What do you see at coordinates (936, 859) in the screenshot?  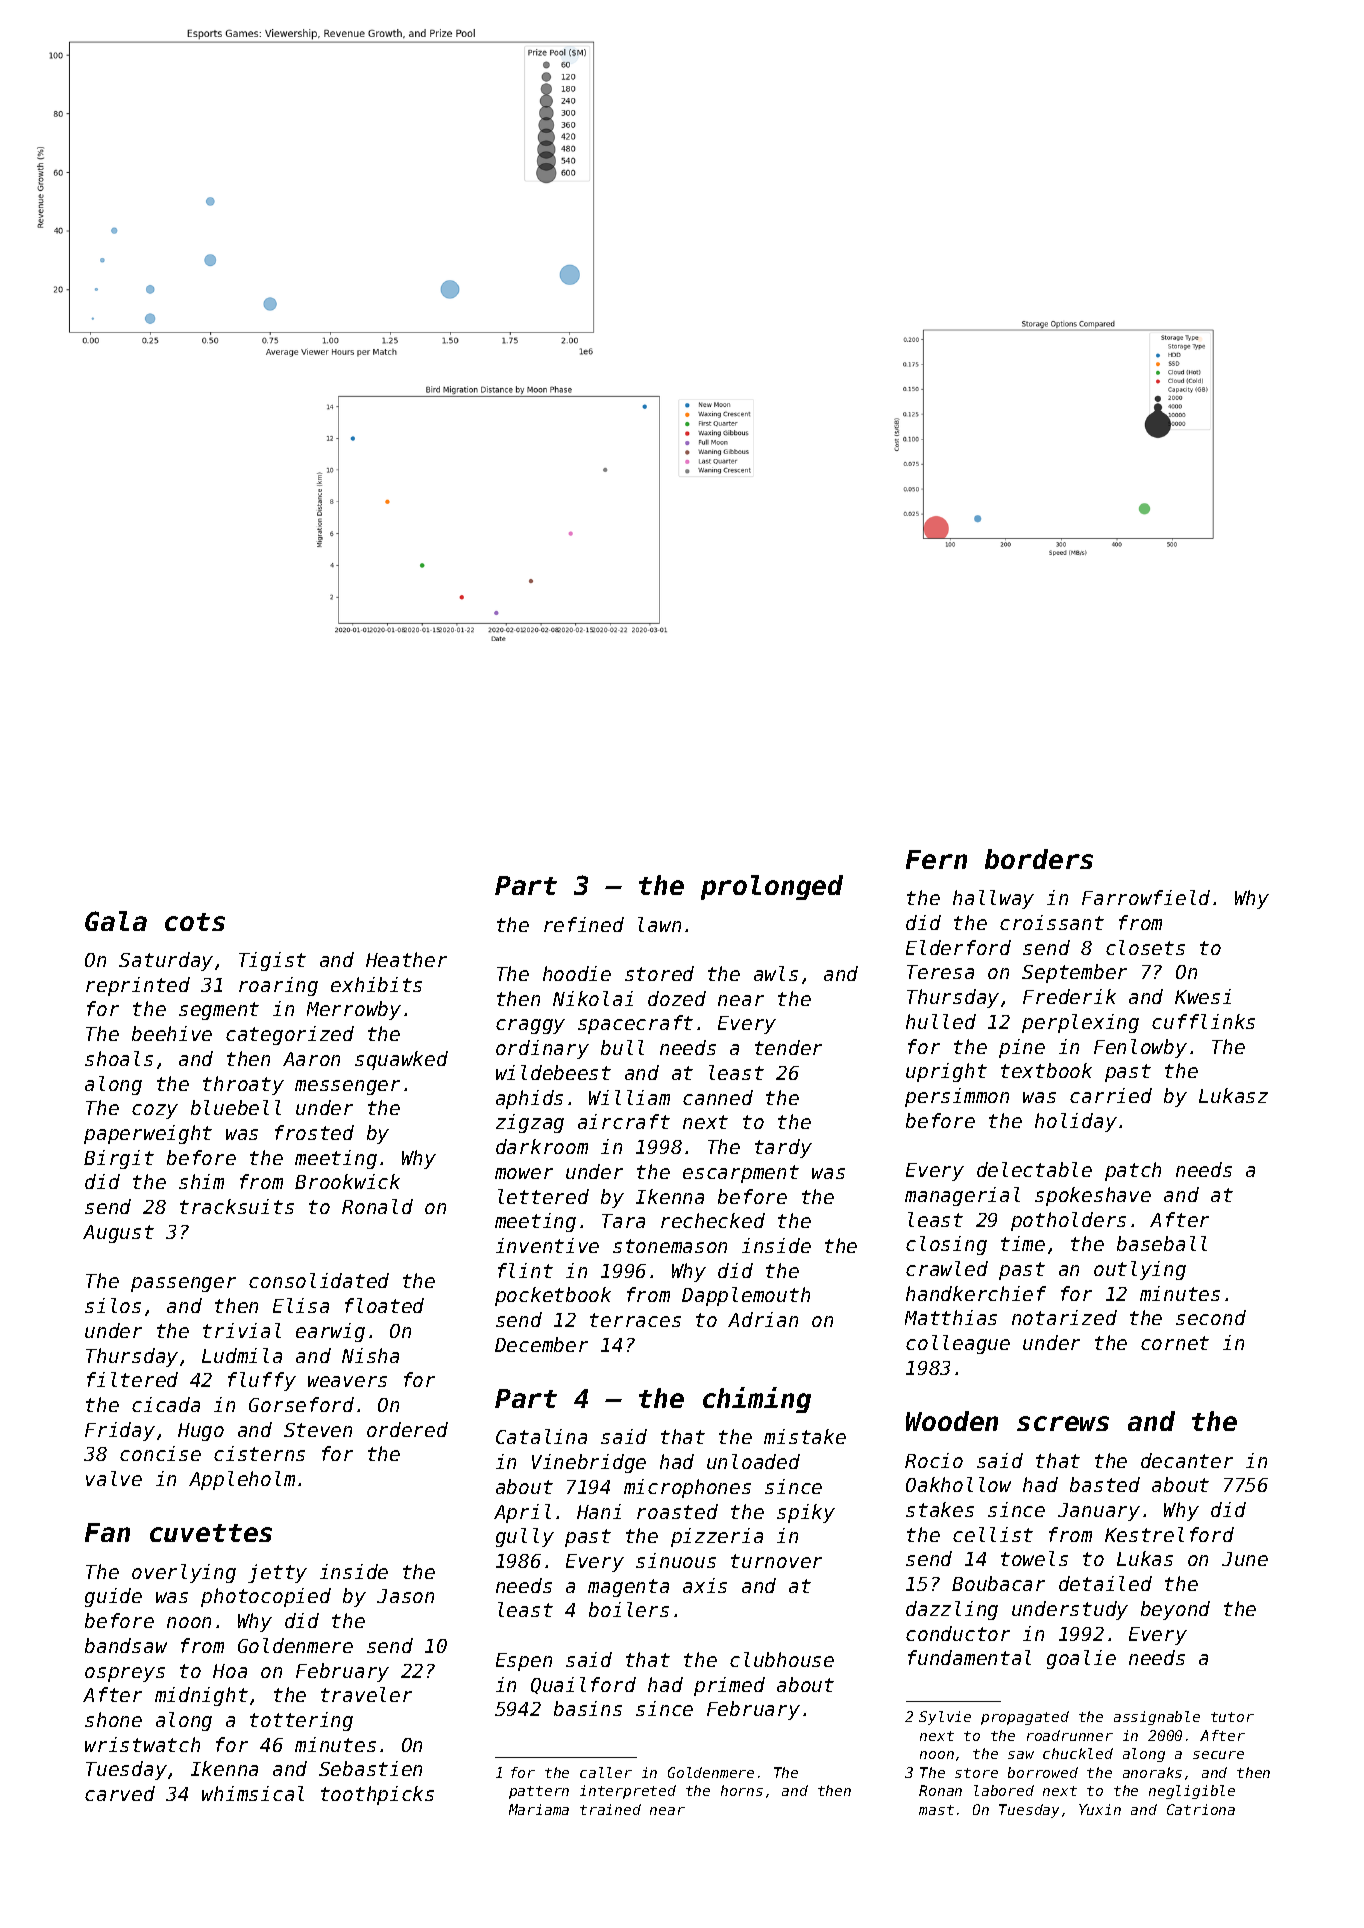 I see `Fern` at bounding box center [936, 859].
